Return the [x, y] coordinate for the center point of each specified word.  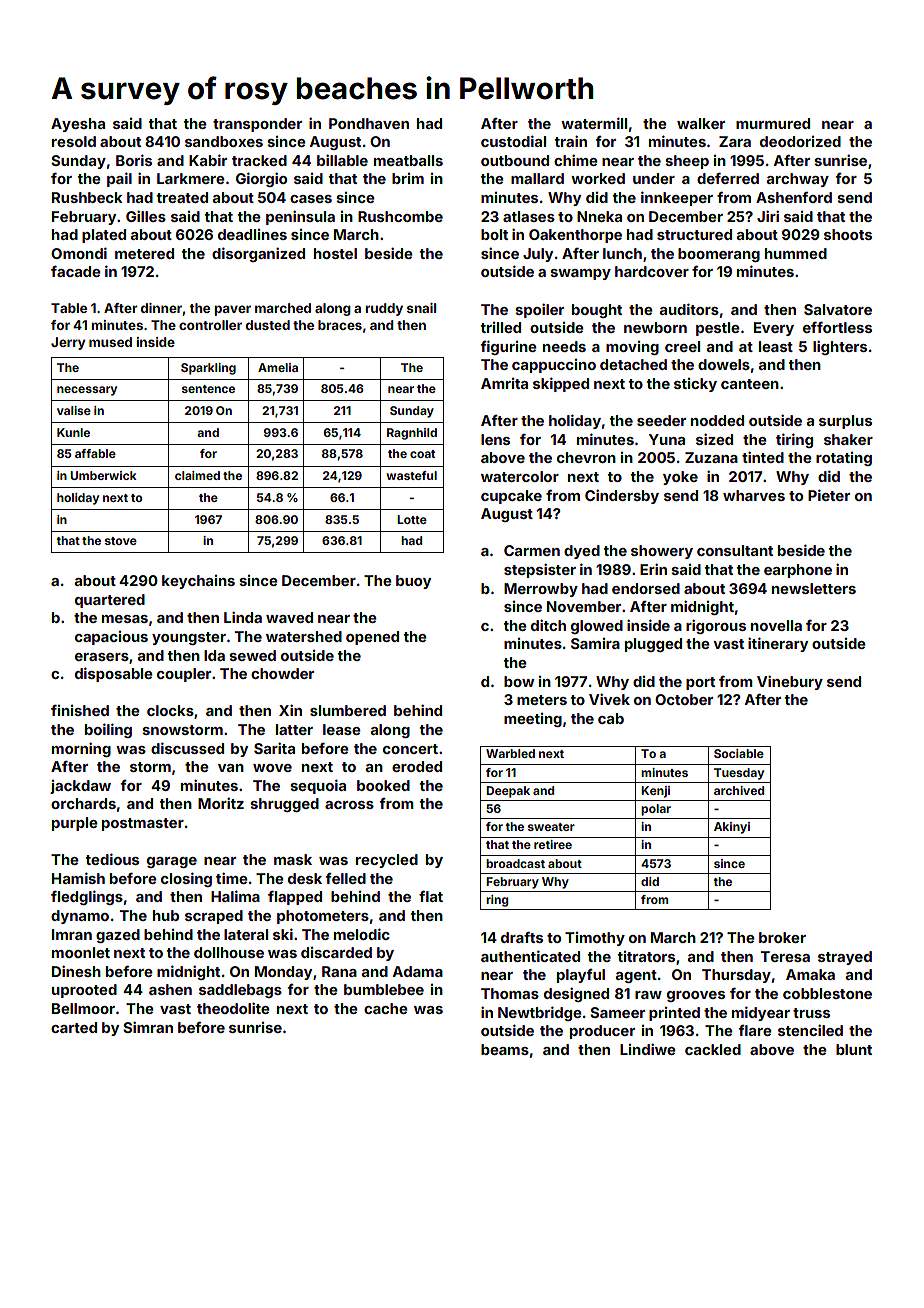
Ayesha [78, 125]
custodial [513, 141]
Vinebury [790, 682]
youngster [189, 638]
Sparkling [208, 369]
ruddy [384, 309]
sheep [687, 162]
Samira [595, 643]
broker [782, 937]
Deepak [508, 792]
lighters [840, 347]
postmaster [143, 824]
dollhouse [229, 952]
